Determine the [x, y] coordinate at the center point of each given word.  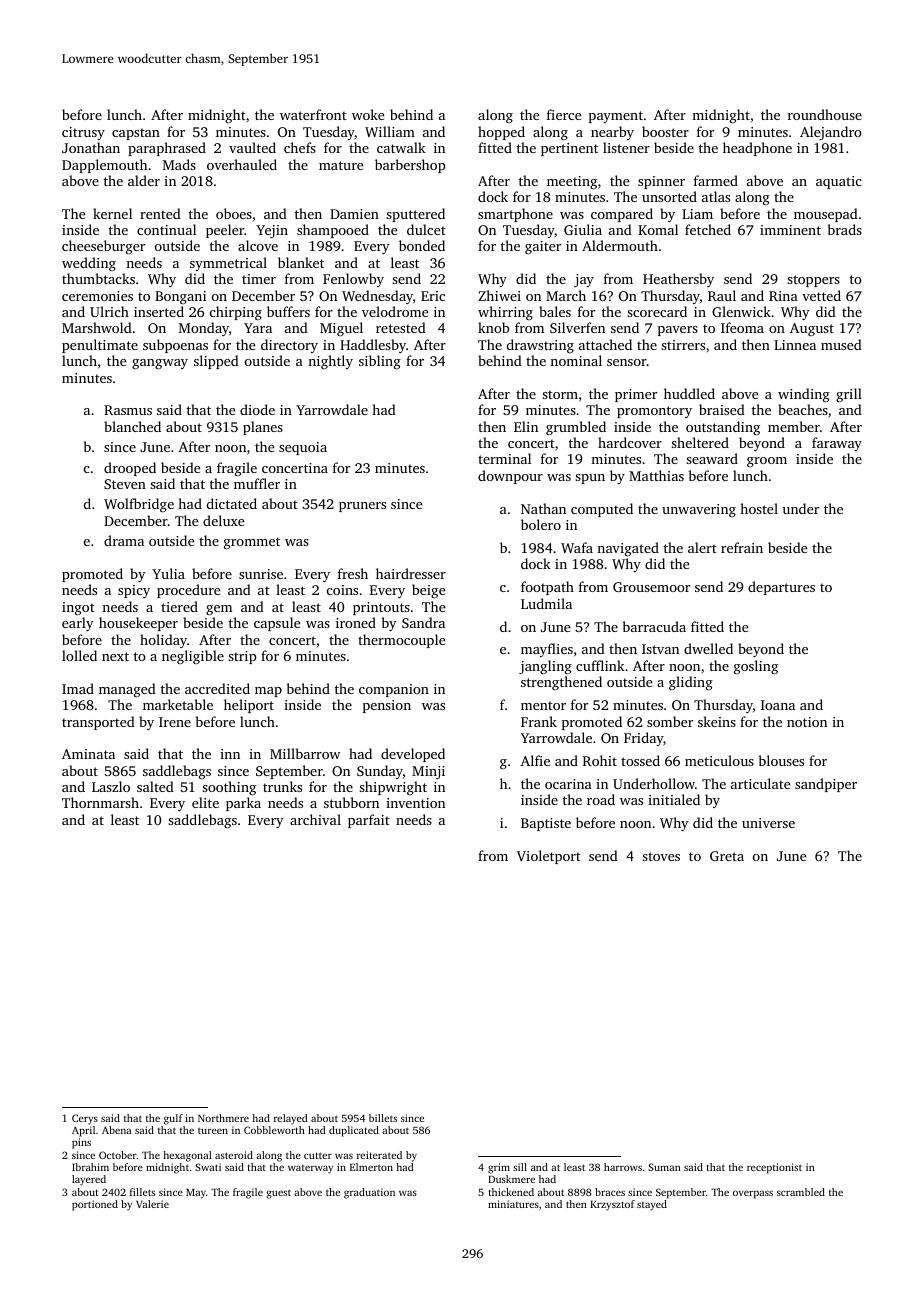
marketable [178, 704]
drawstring [540, 346]
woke [368, 114]
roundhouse [825, 114]
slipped [216, 362]
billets [383, 1118]
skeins [717, 721]
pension [387, 706]
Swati [208, 1167]
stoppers [813, 281]
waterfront [313, 114]
